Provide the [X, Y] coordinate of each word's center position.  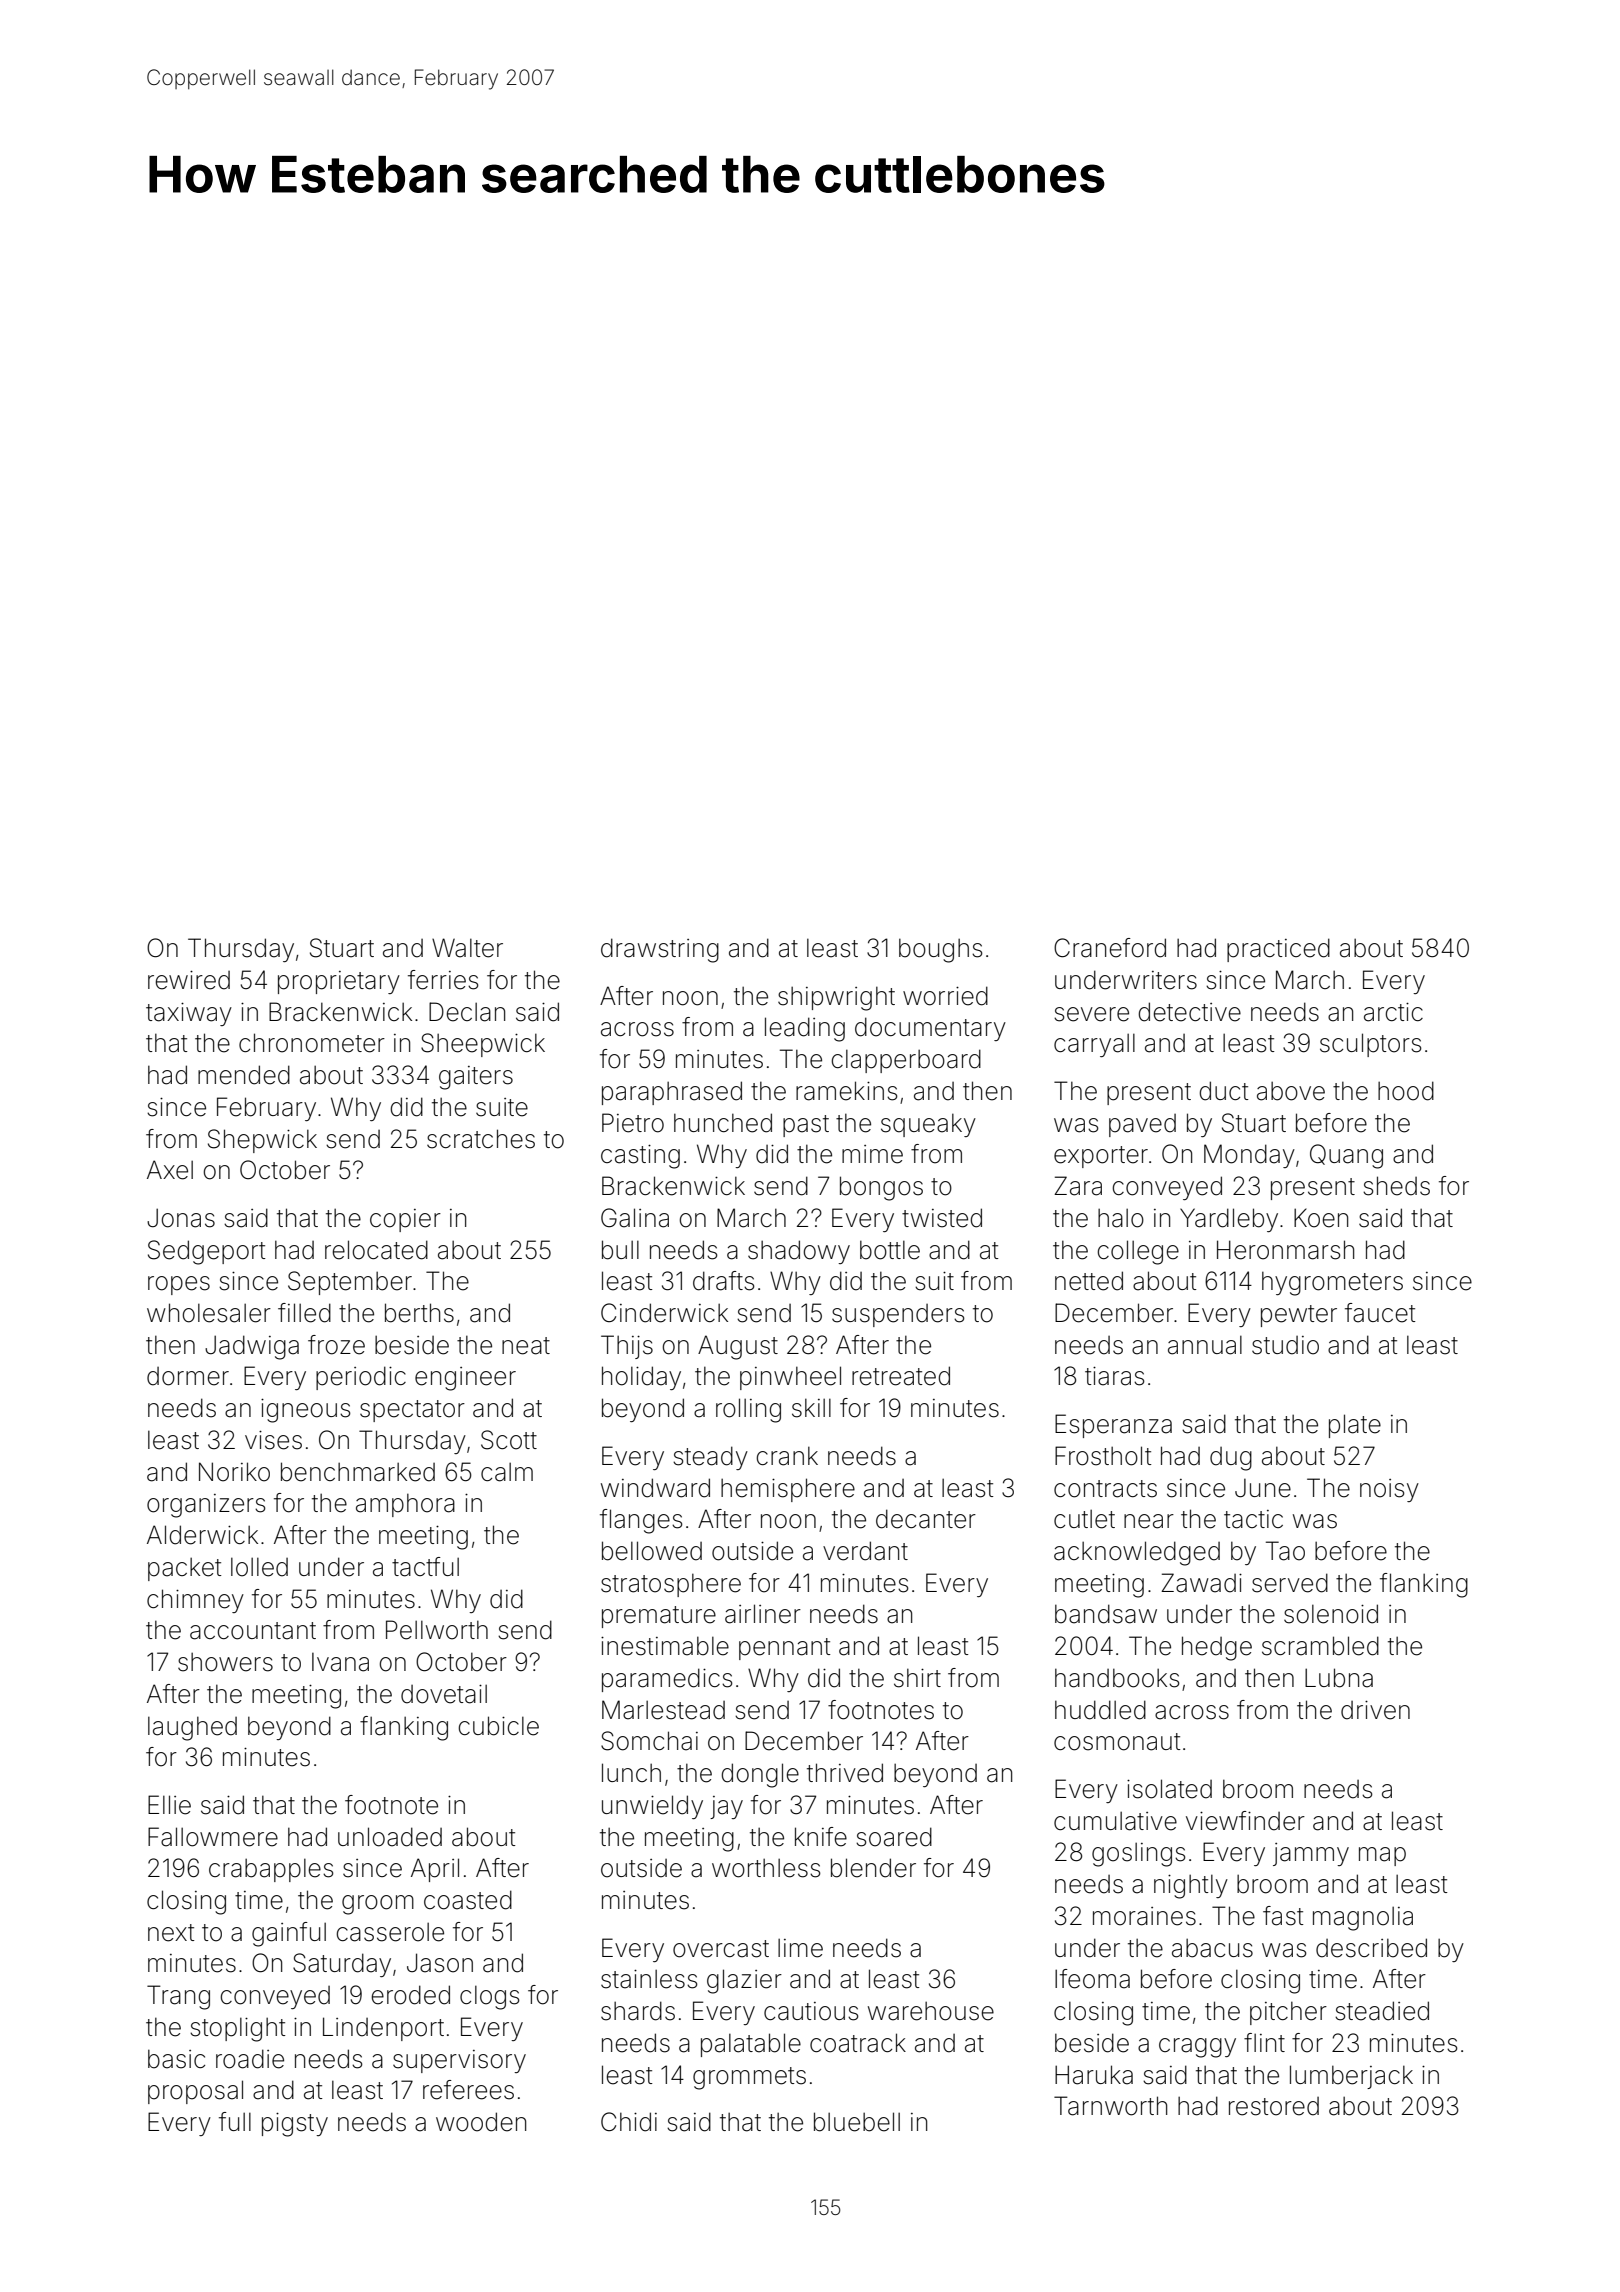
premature [659, 1617]
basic [176, 2059]
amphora [405, 1505]
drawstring [660, 950]
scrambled [1320, 1646]
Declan [467, 1012]
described [1371, 1948]
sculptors [1371, 1045]
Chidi [629, 2122]
